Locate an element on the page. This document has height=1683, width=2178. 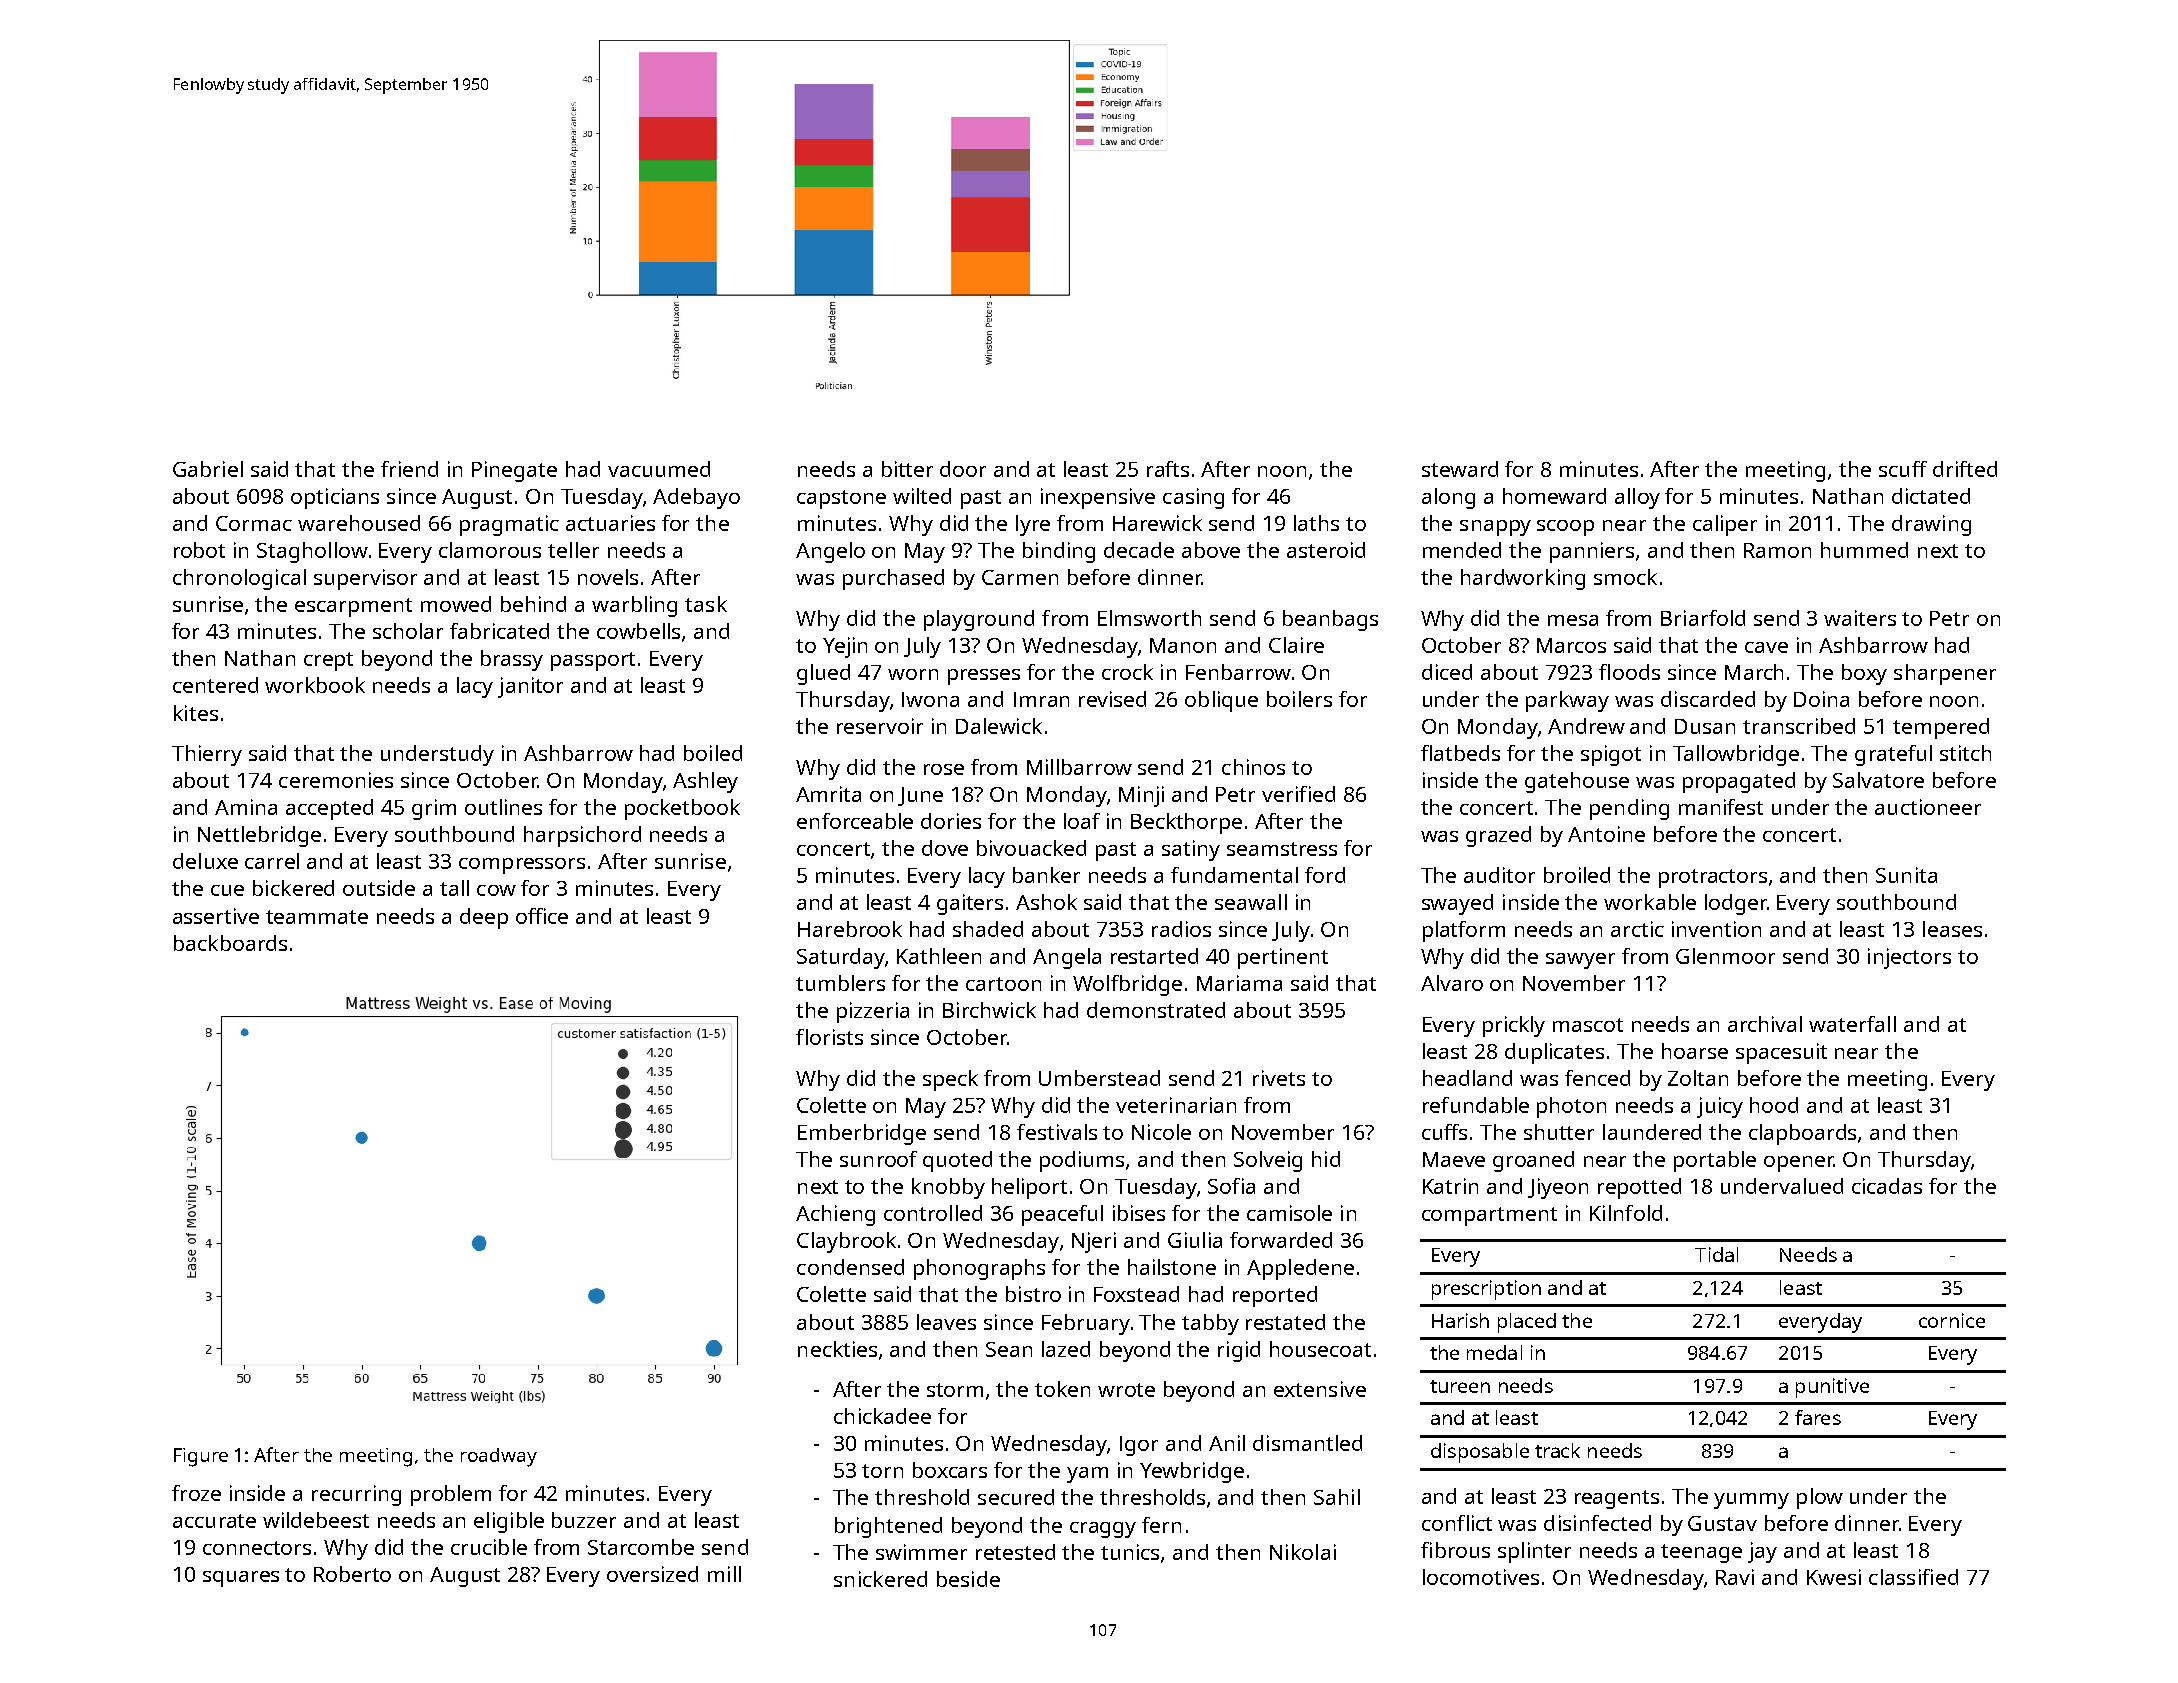
Emberbridge is located at coordinates (862, 1134).
